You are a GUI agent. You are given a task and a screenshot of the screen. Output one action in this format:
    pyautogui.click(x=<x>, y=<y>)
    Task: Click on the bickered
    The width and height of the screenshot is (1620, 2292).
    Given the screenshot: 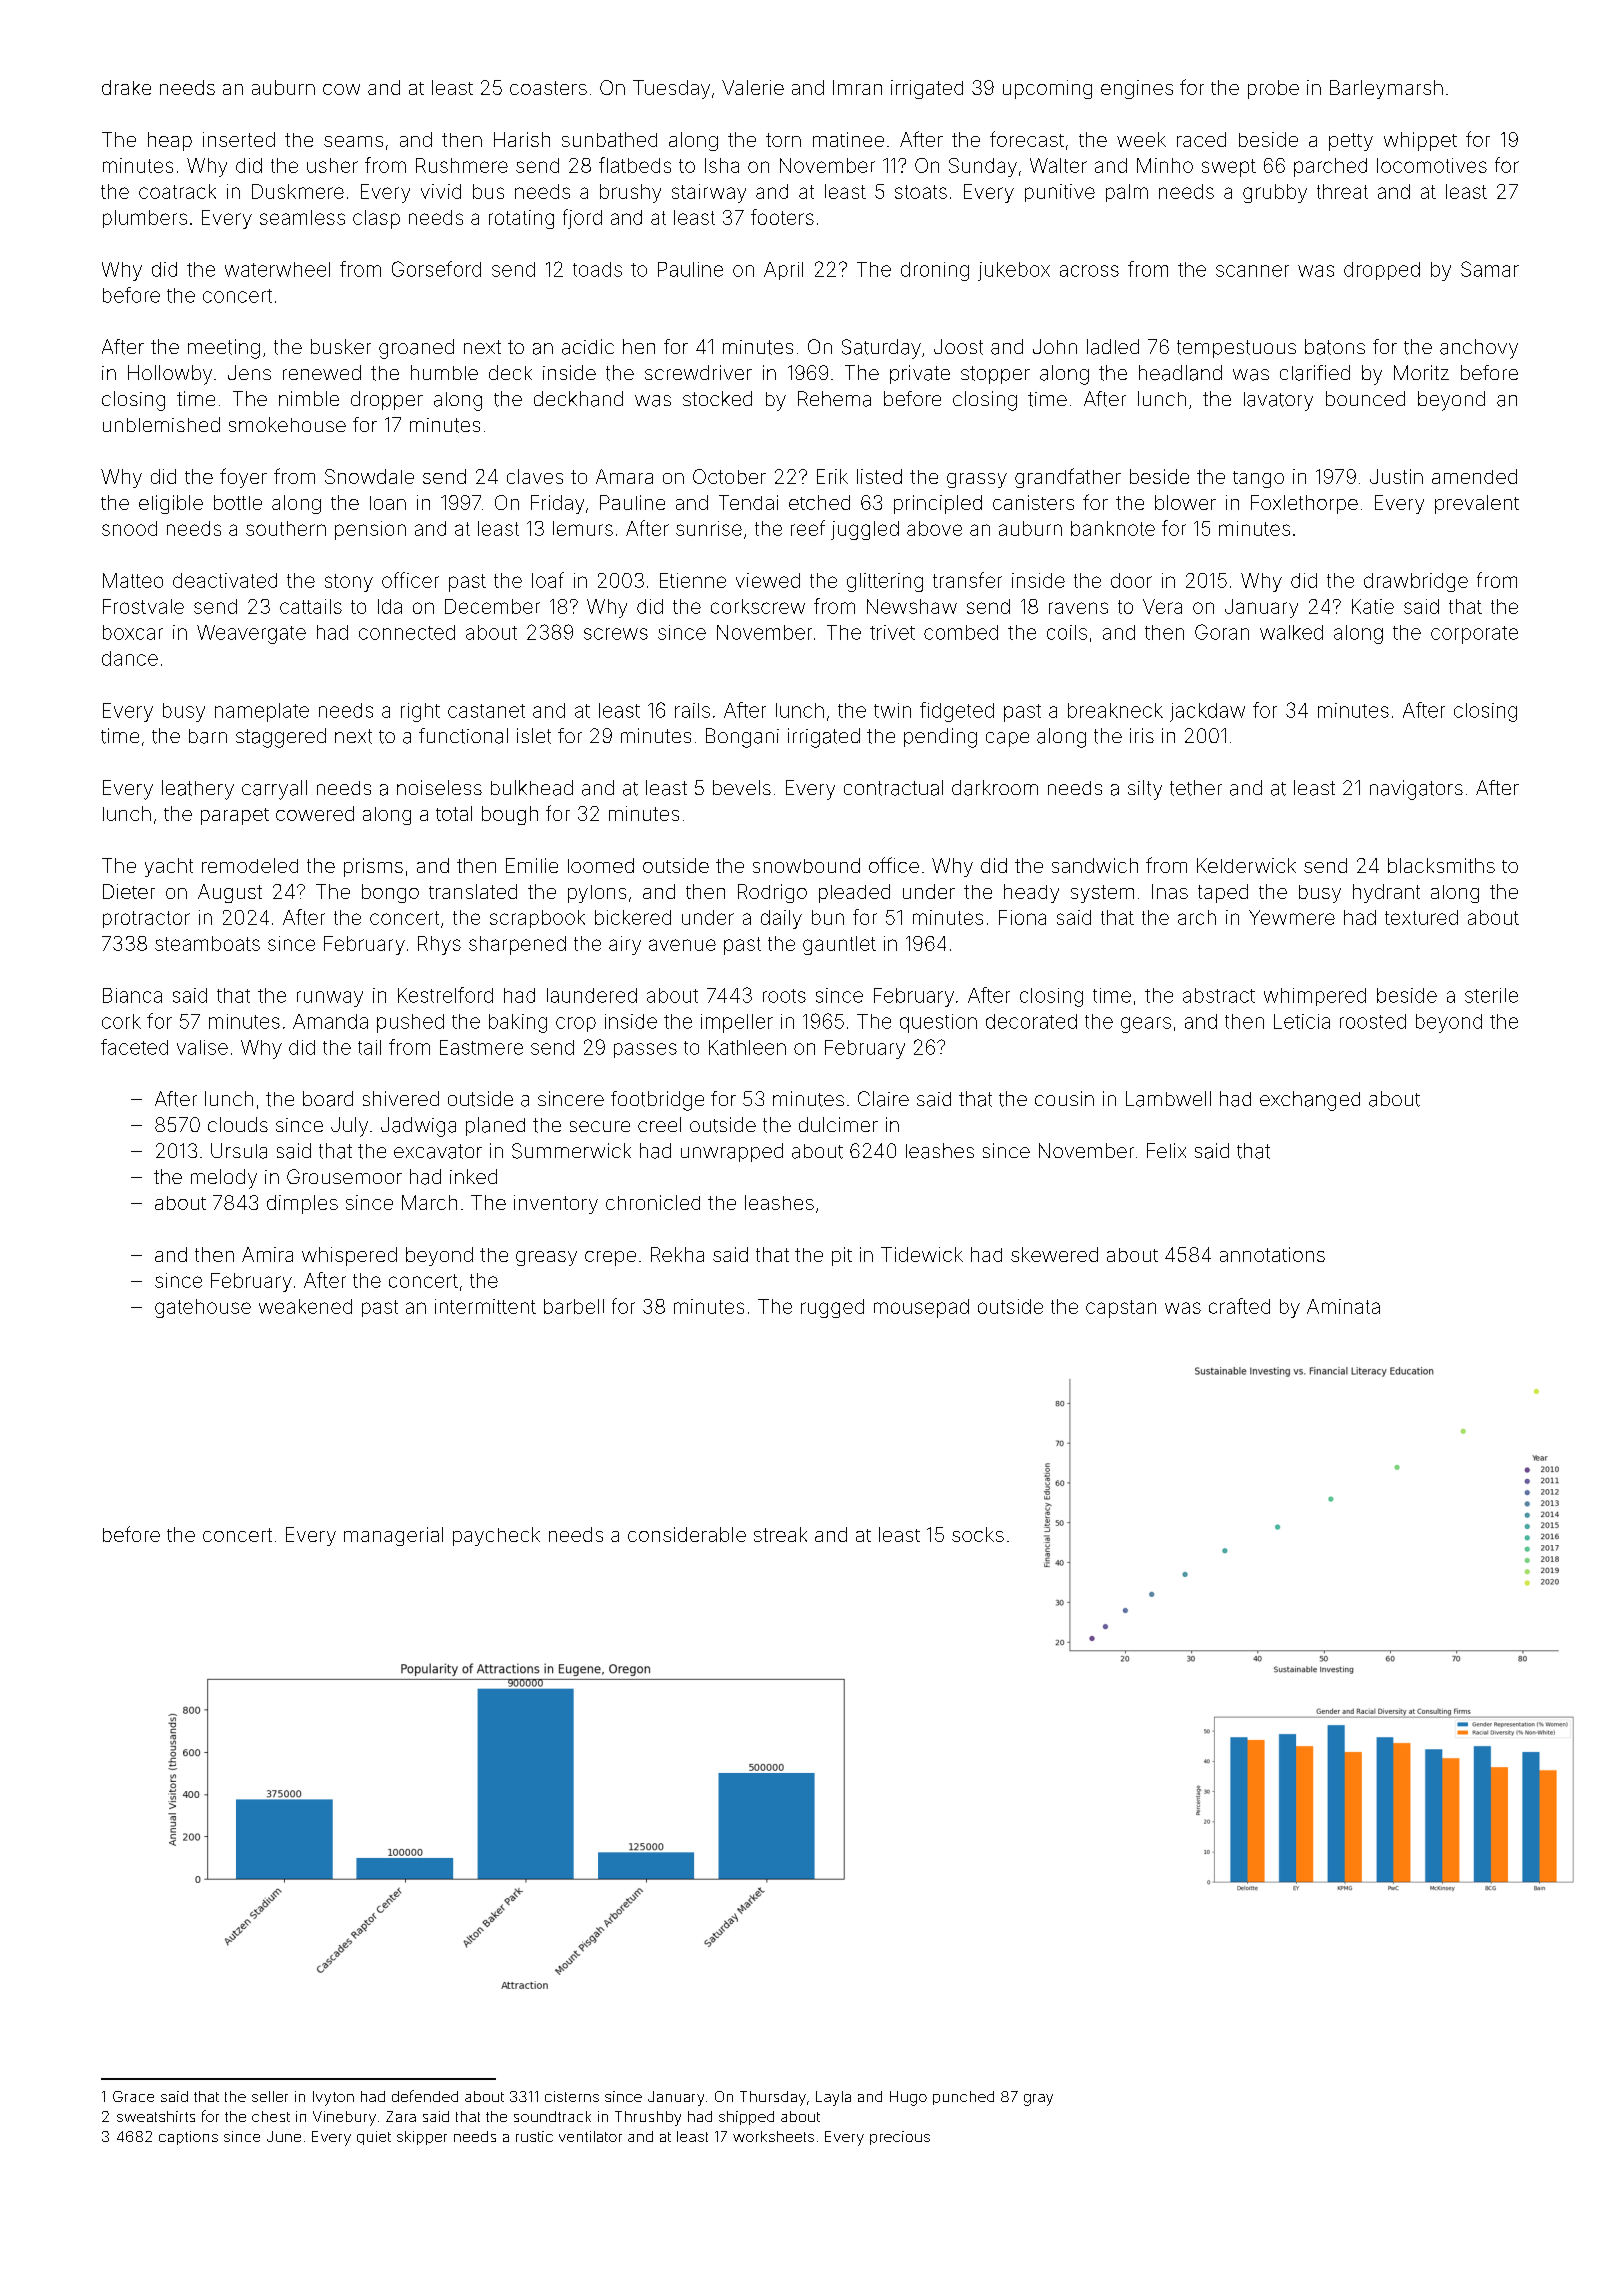 What is the action you would take?
    pyautogui.click(x=633, y=917)
